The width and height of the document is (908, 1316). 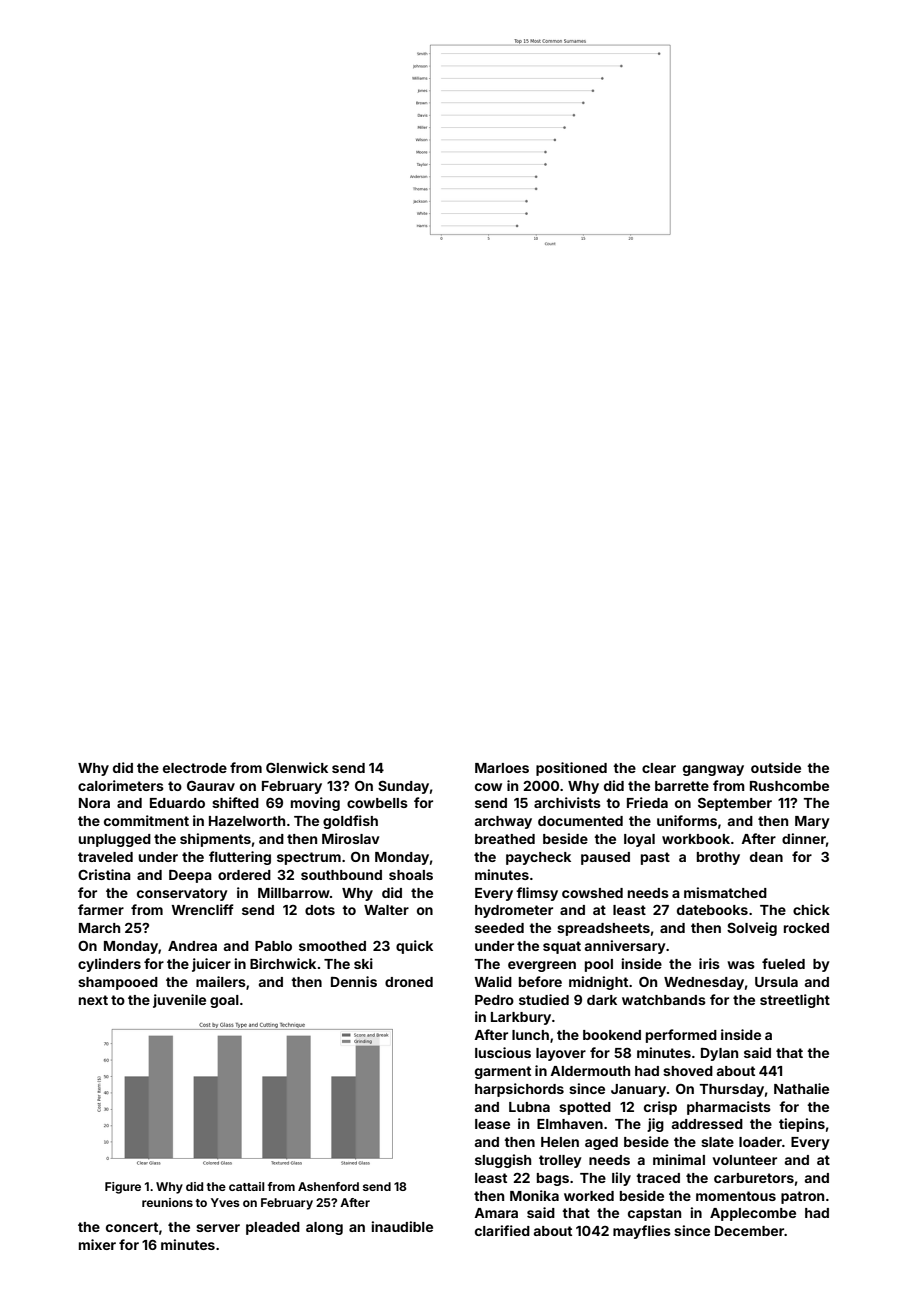 What do you see at coordinates (776, 767) in the document?
I see `outside` at bounding box center [776, 767].
